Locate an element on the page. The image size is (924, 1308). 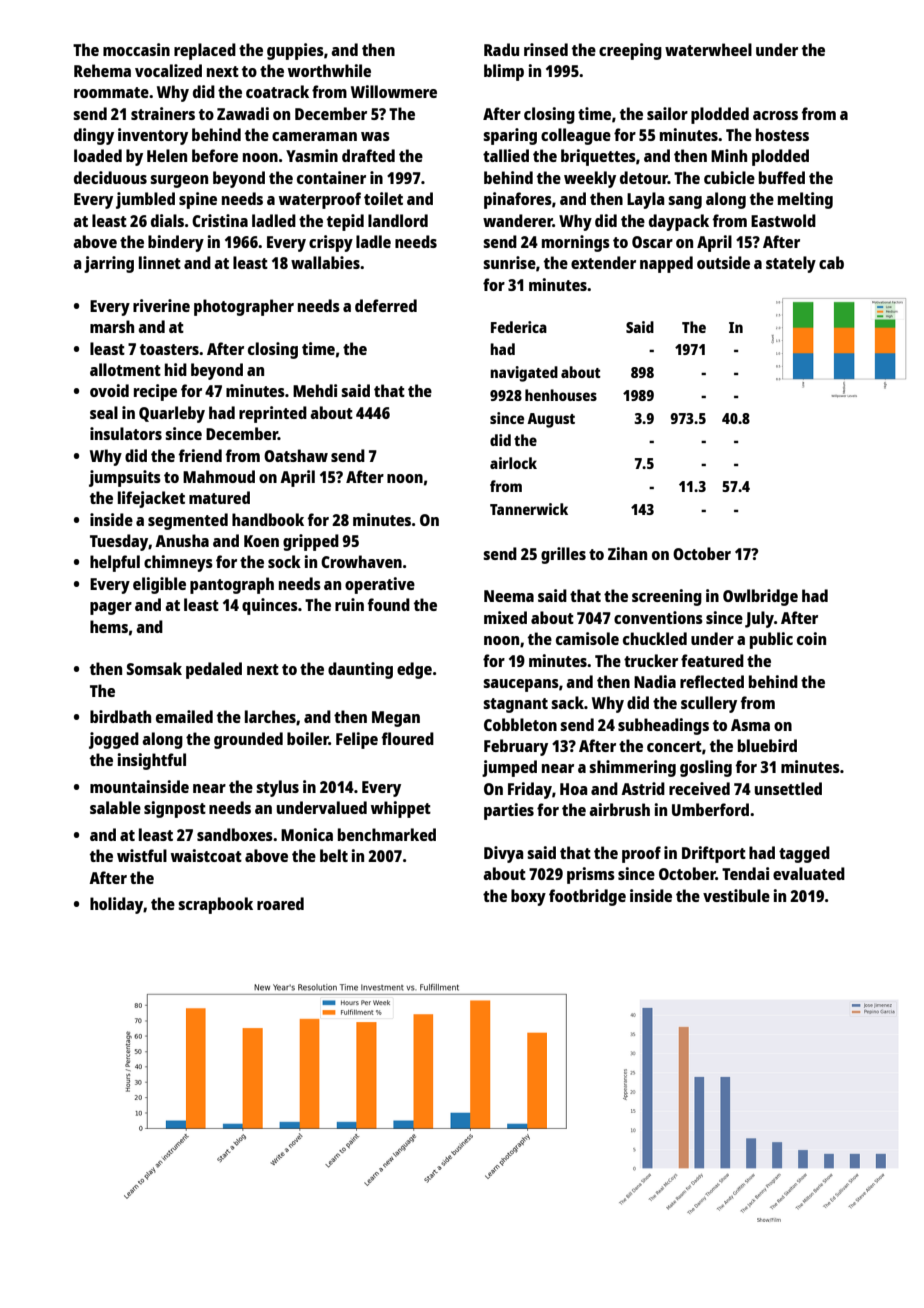
mornings is located at coordinates (576, 243).
